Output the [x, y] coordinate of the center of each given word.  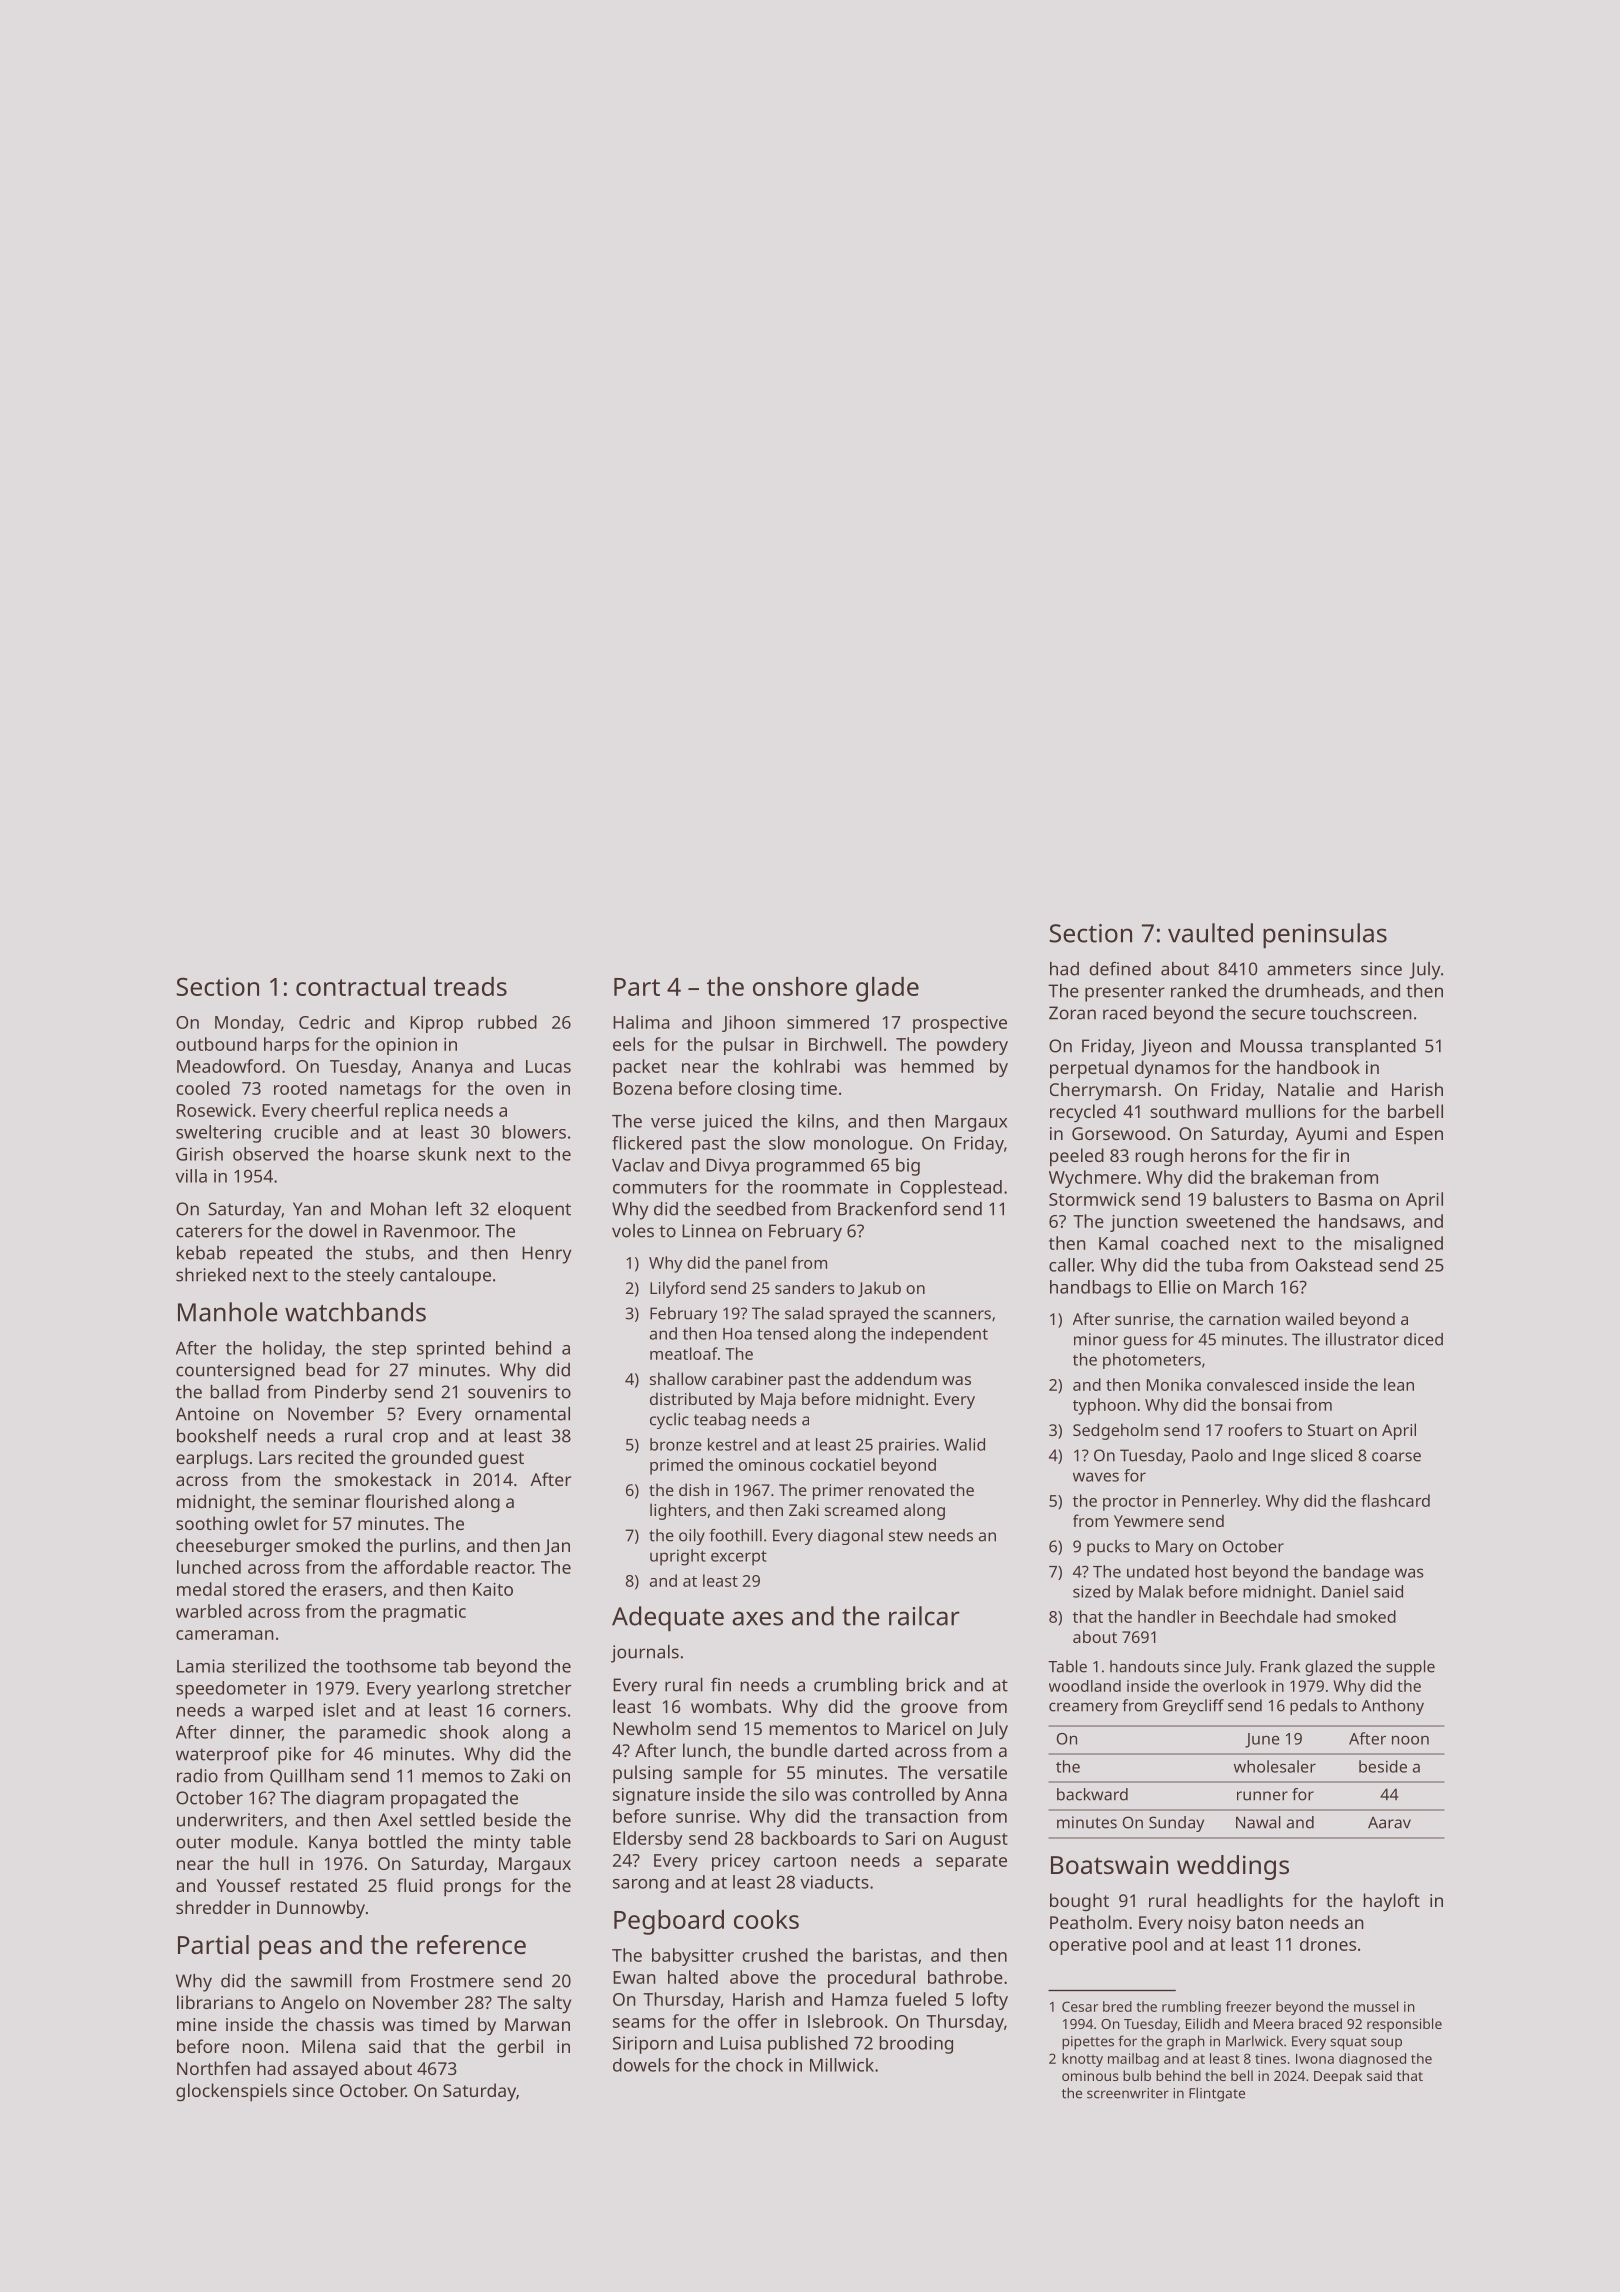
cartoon [805, 1861]
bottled [397, 1842]
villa [191, 1176]
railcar [924, 1616]
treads [470, 986]
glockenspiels [231, 2092]
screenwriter [1128, 2093]
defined [1120, 968]
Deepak [1338, 2077]
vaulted [1210, 933]
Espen [1419, 1135]
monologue [861, 1145]
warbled [209, 1611]
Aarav [1389, 1822]
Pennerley [1220, 1502]
